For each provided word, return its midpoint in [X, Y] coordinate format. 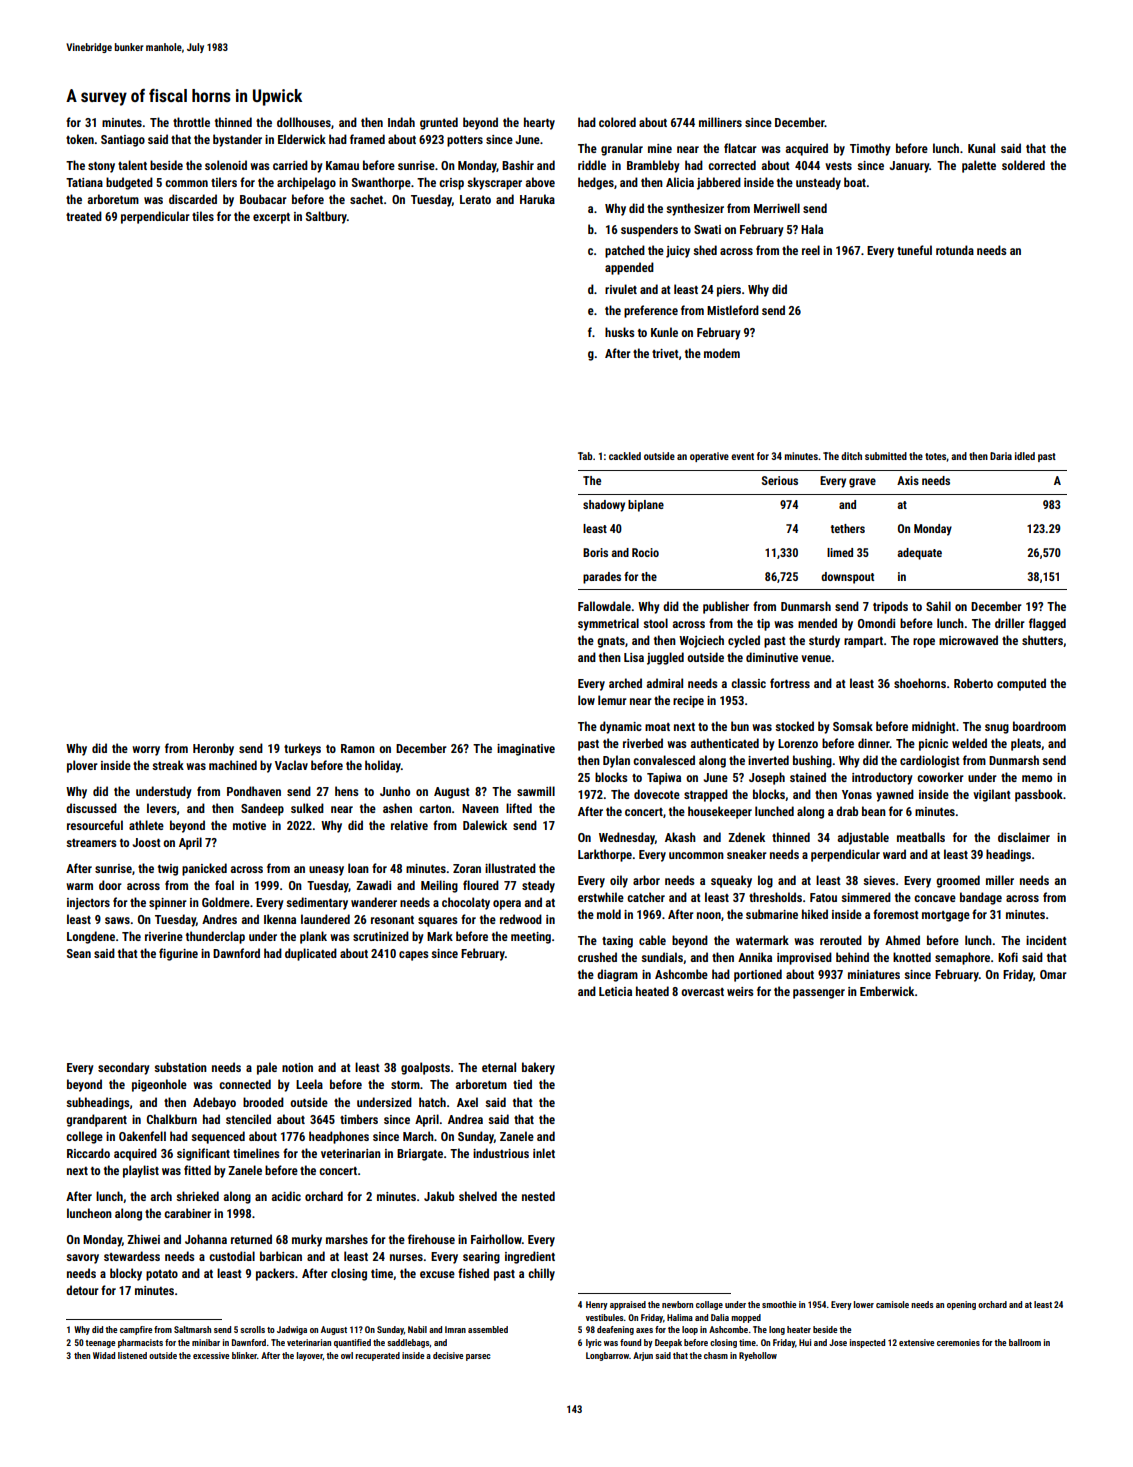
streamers [91, 843]
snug [997, 729]
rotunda [955, 250]
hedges [596, 183]
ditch [851, 456]
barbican [281, 1256]
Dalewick [485, 825]
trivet [665, 353]
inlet [544, 1153]
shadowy [604, 506]
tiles [203, 216]
